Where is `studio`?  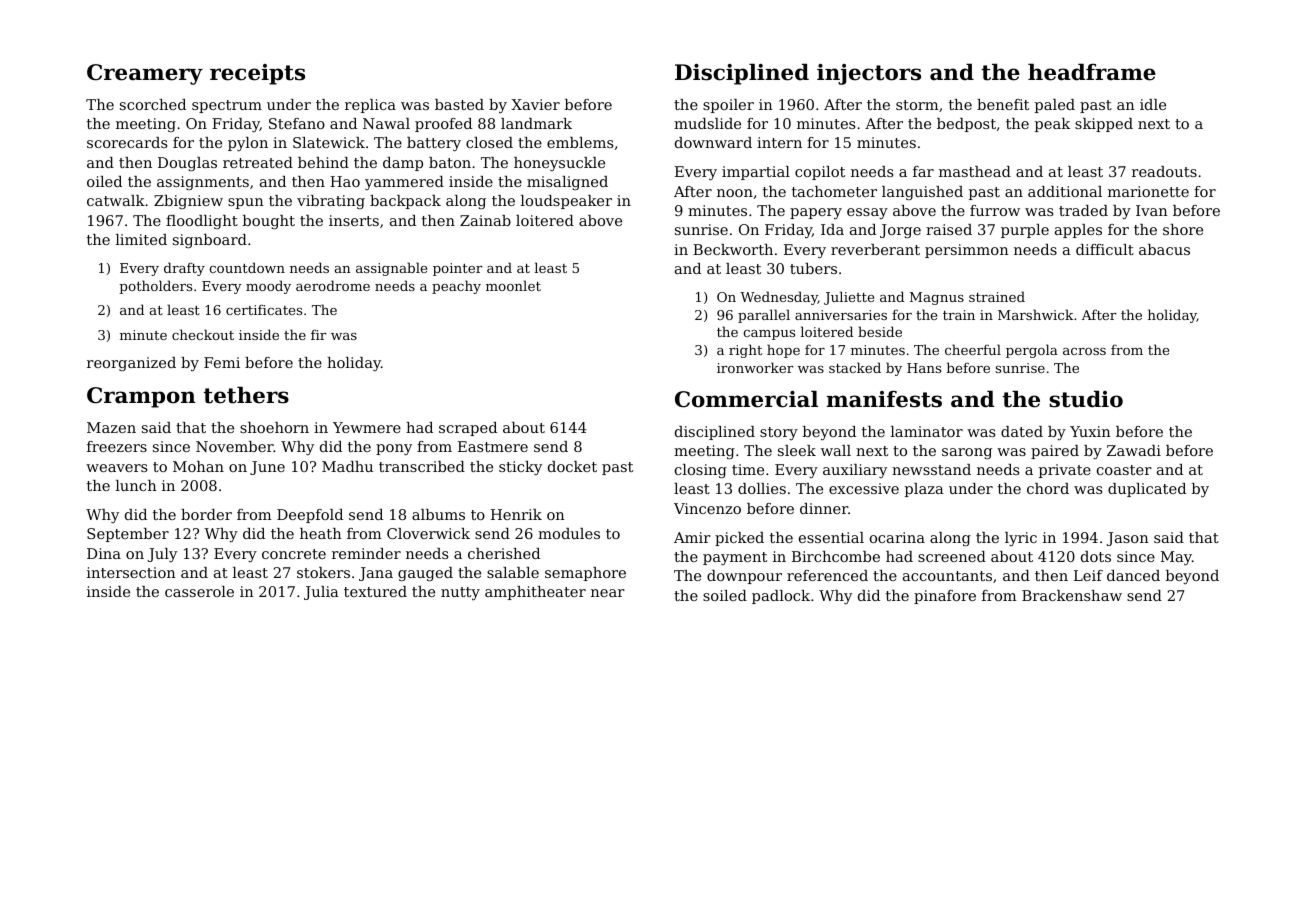
studio is located at coordinates (1086, 399).
